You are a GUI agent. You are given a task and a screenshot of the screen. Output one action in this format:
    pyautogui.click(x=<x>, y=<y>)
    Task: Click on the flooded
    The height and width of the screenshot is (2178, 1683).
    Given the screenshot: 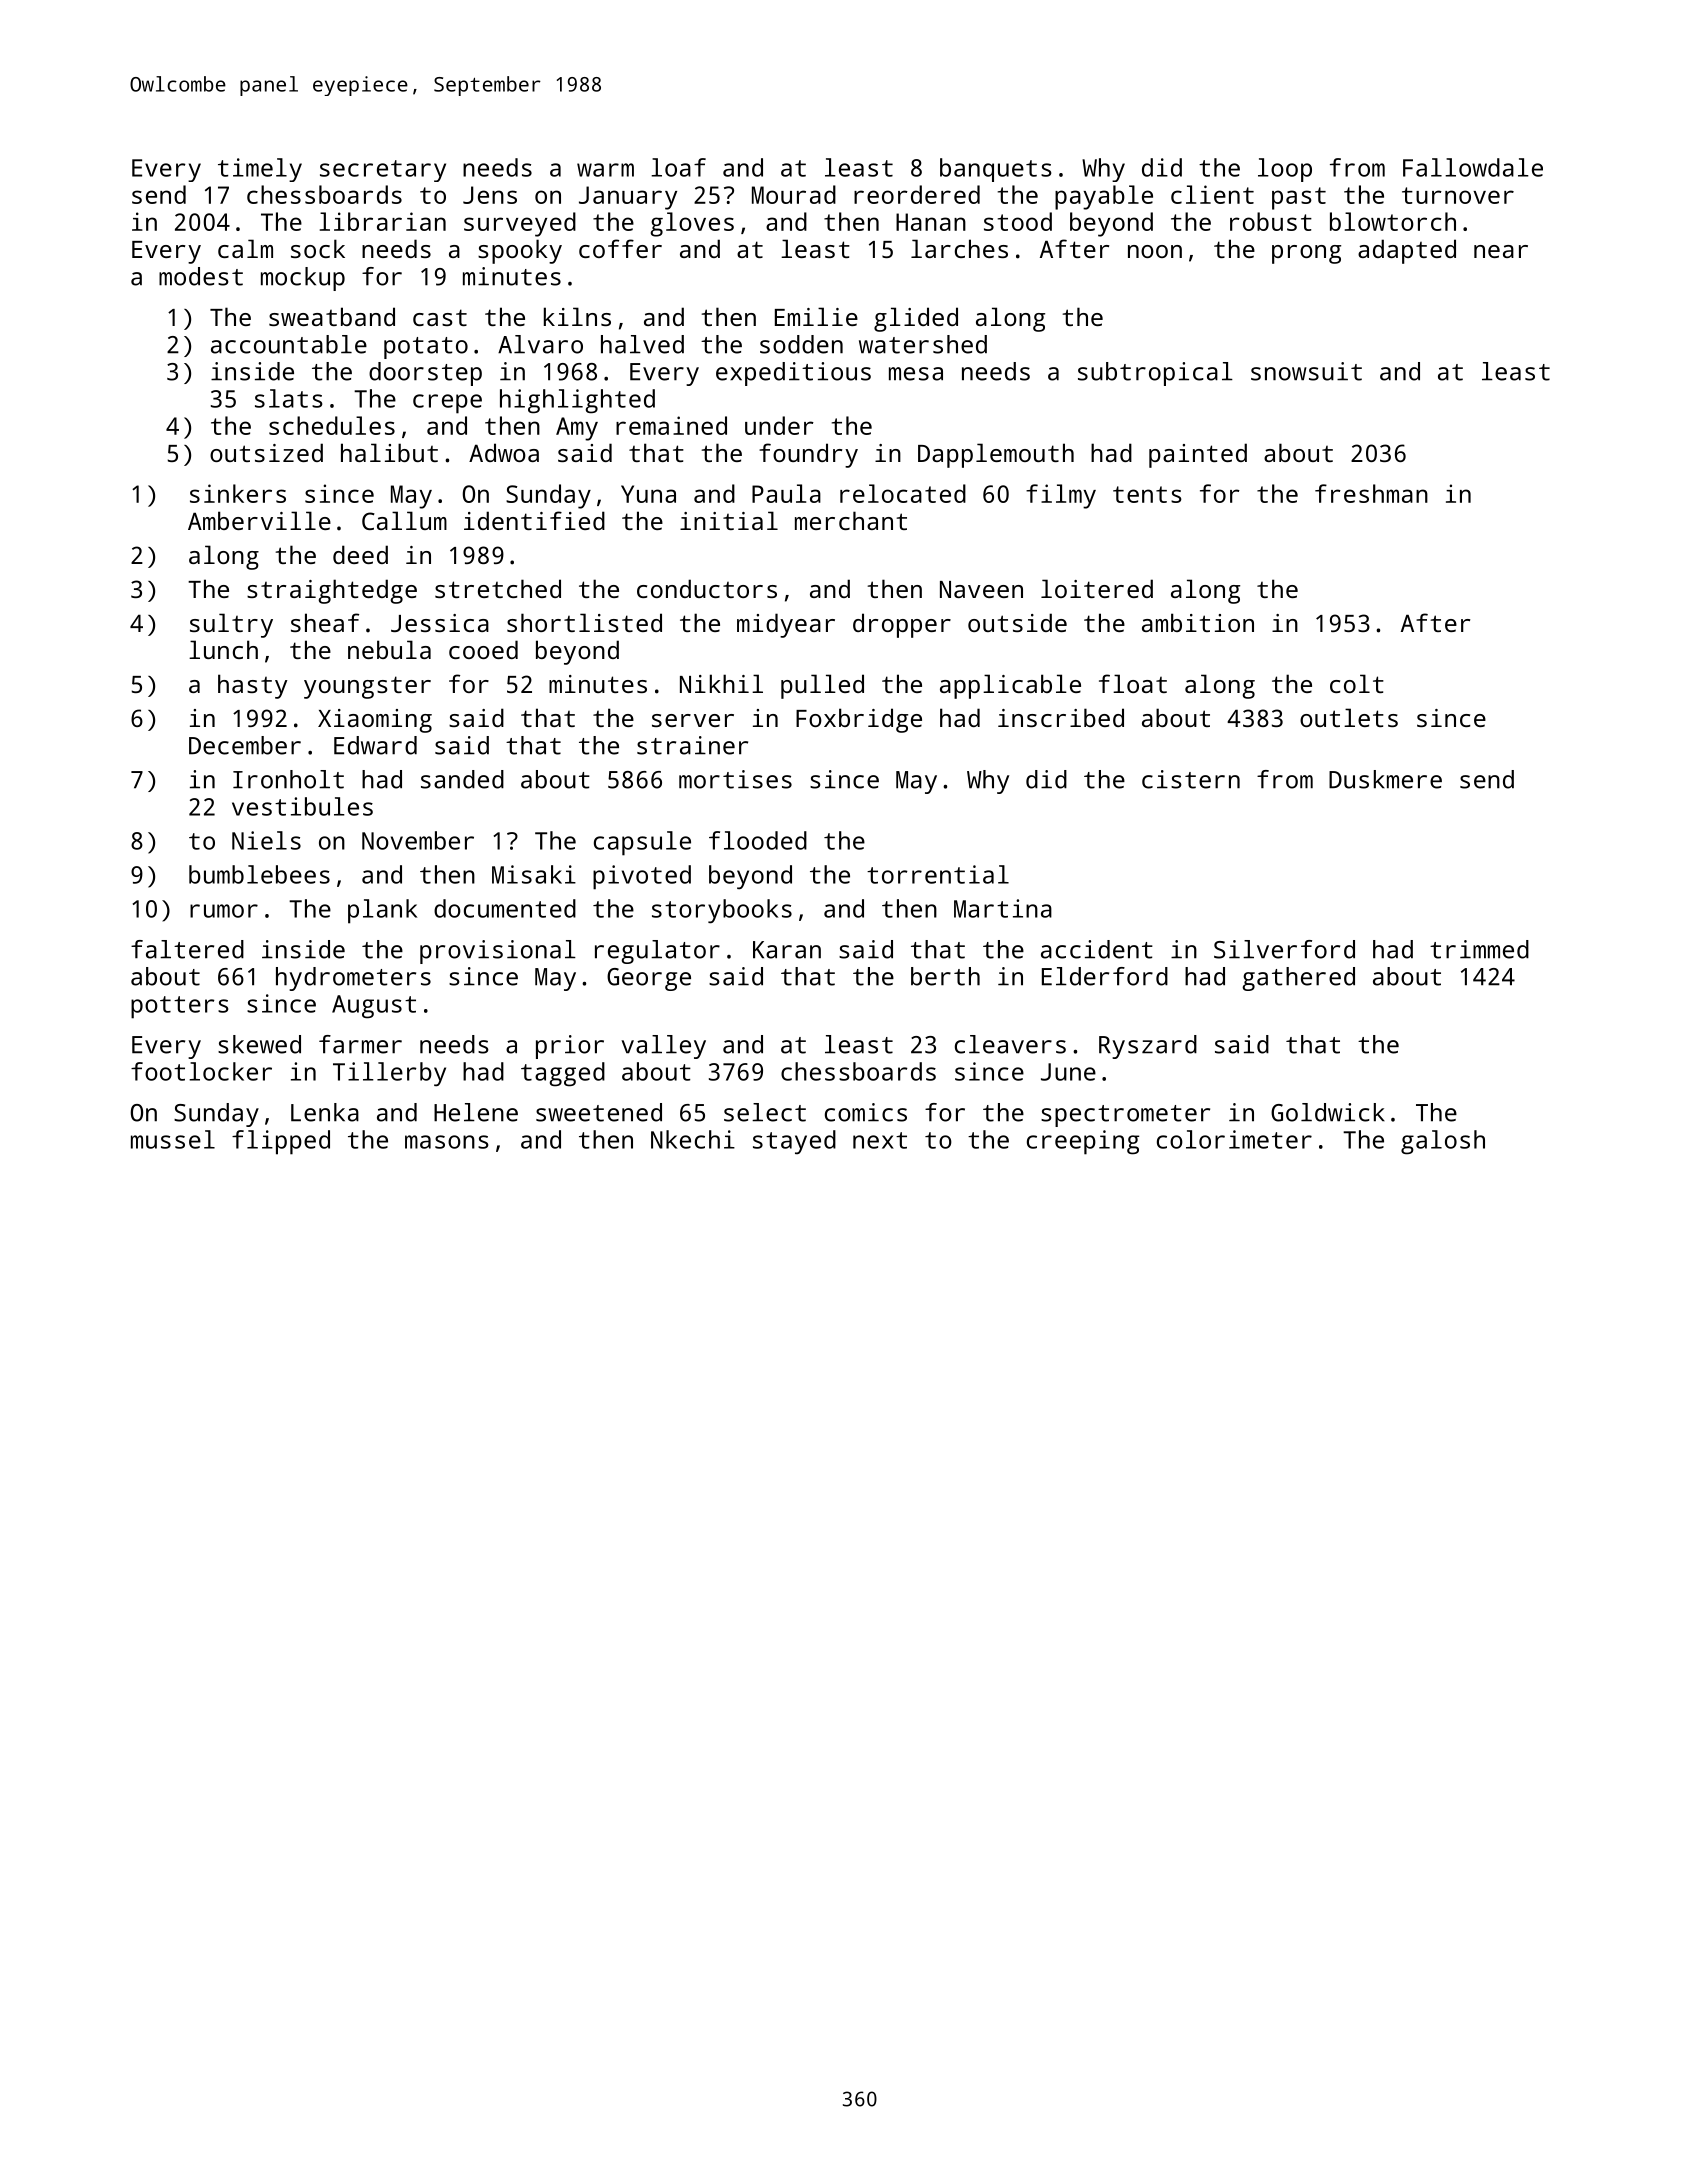 What is the action you would take?
    pyautogui.click(x=758, y=840)
